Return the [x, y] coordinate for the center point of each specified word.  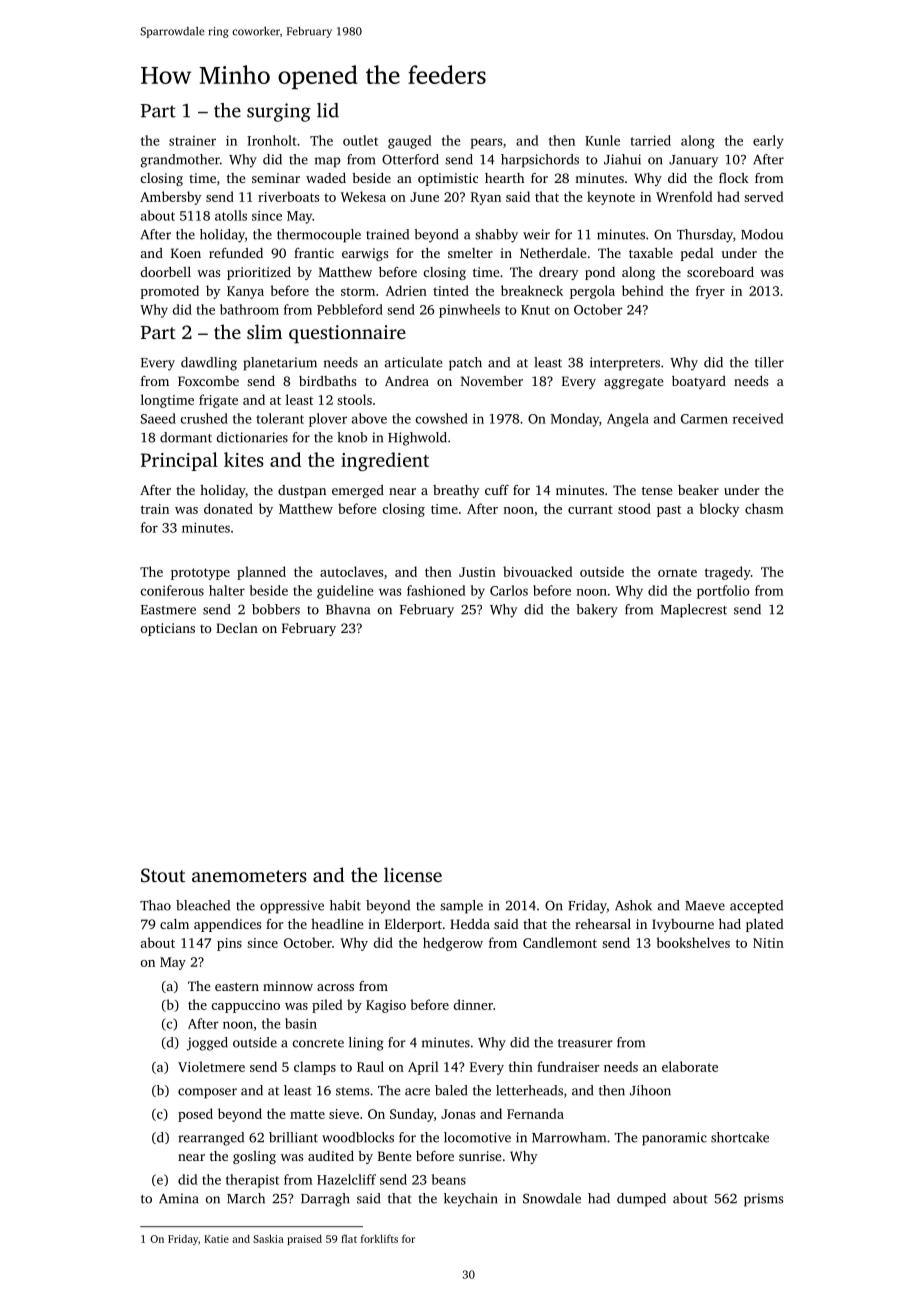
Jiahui [622, 159]
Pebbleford [350, 309]
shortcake [740, 1137]
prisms [763, 1200]
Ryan [486, 198]
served [764, 196]
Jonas [458, 1114]
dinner [473, 1004]
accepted [756, 907]
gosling [254, 1157]
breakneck [532, 290]
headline [337, 924]
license [413, 874]
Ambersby [171, 198]
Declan [237, 628]
